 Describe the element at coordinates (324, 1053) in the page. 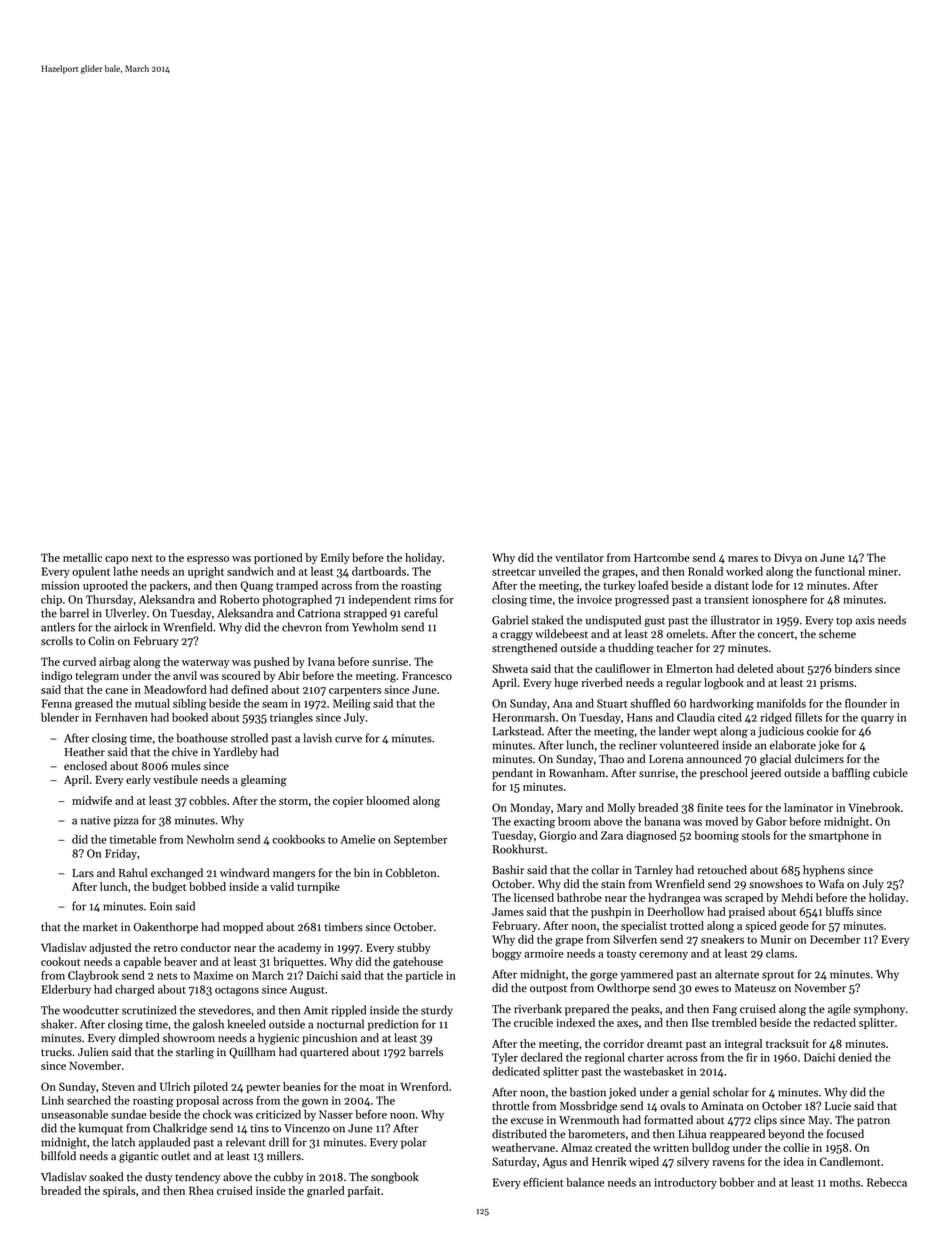

I see `quartered` at that location.
